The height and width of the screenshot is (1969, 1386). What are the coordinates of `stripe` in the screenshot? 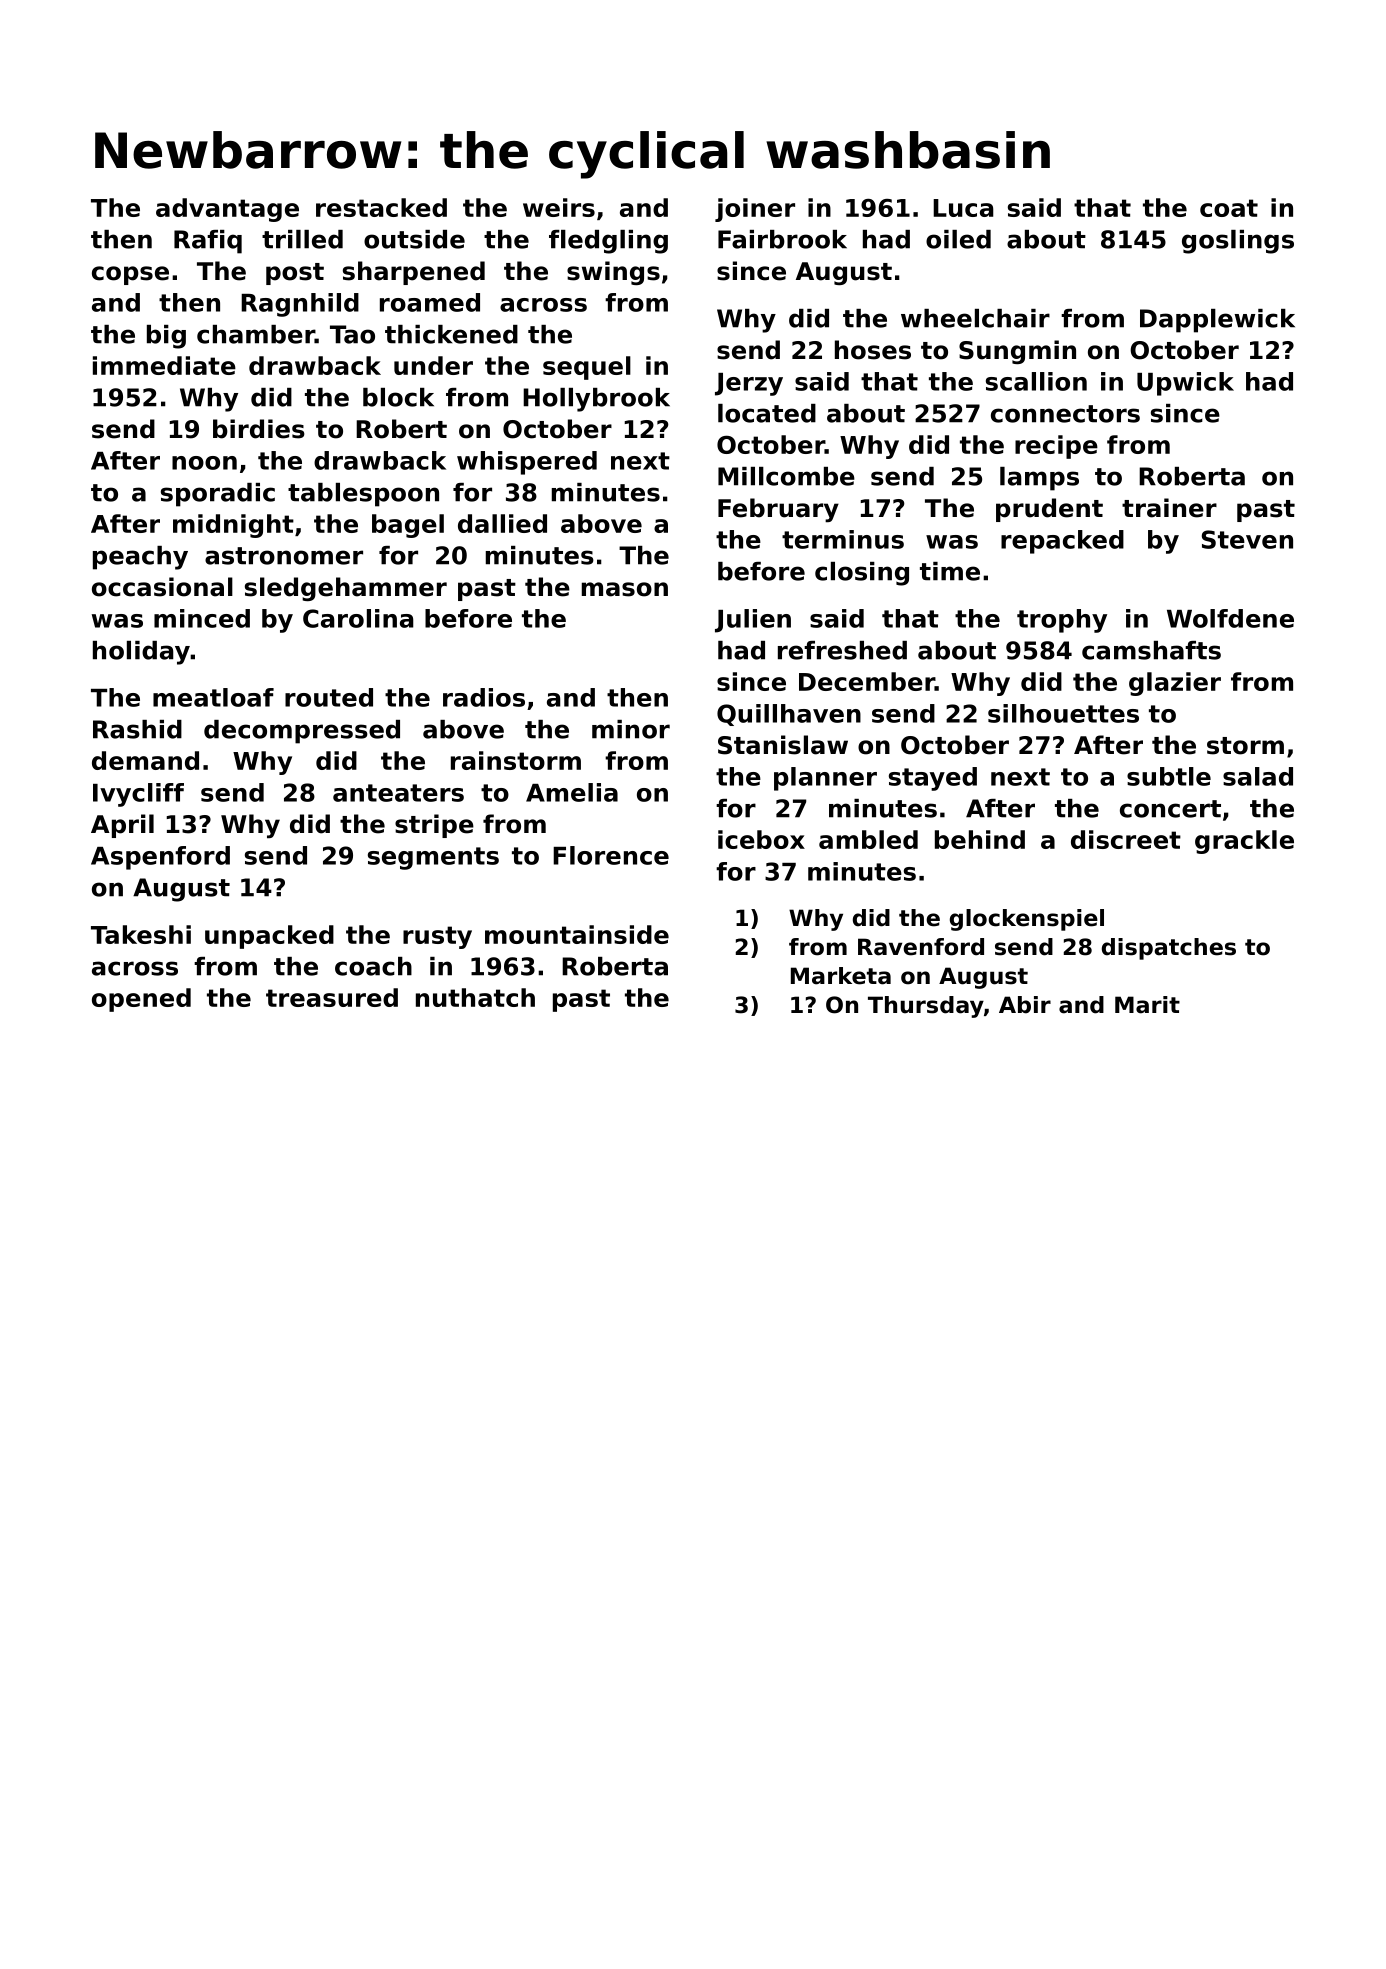 It's located at (434, 826).
